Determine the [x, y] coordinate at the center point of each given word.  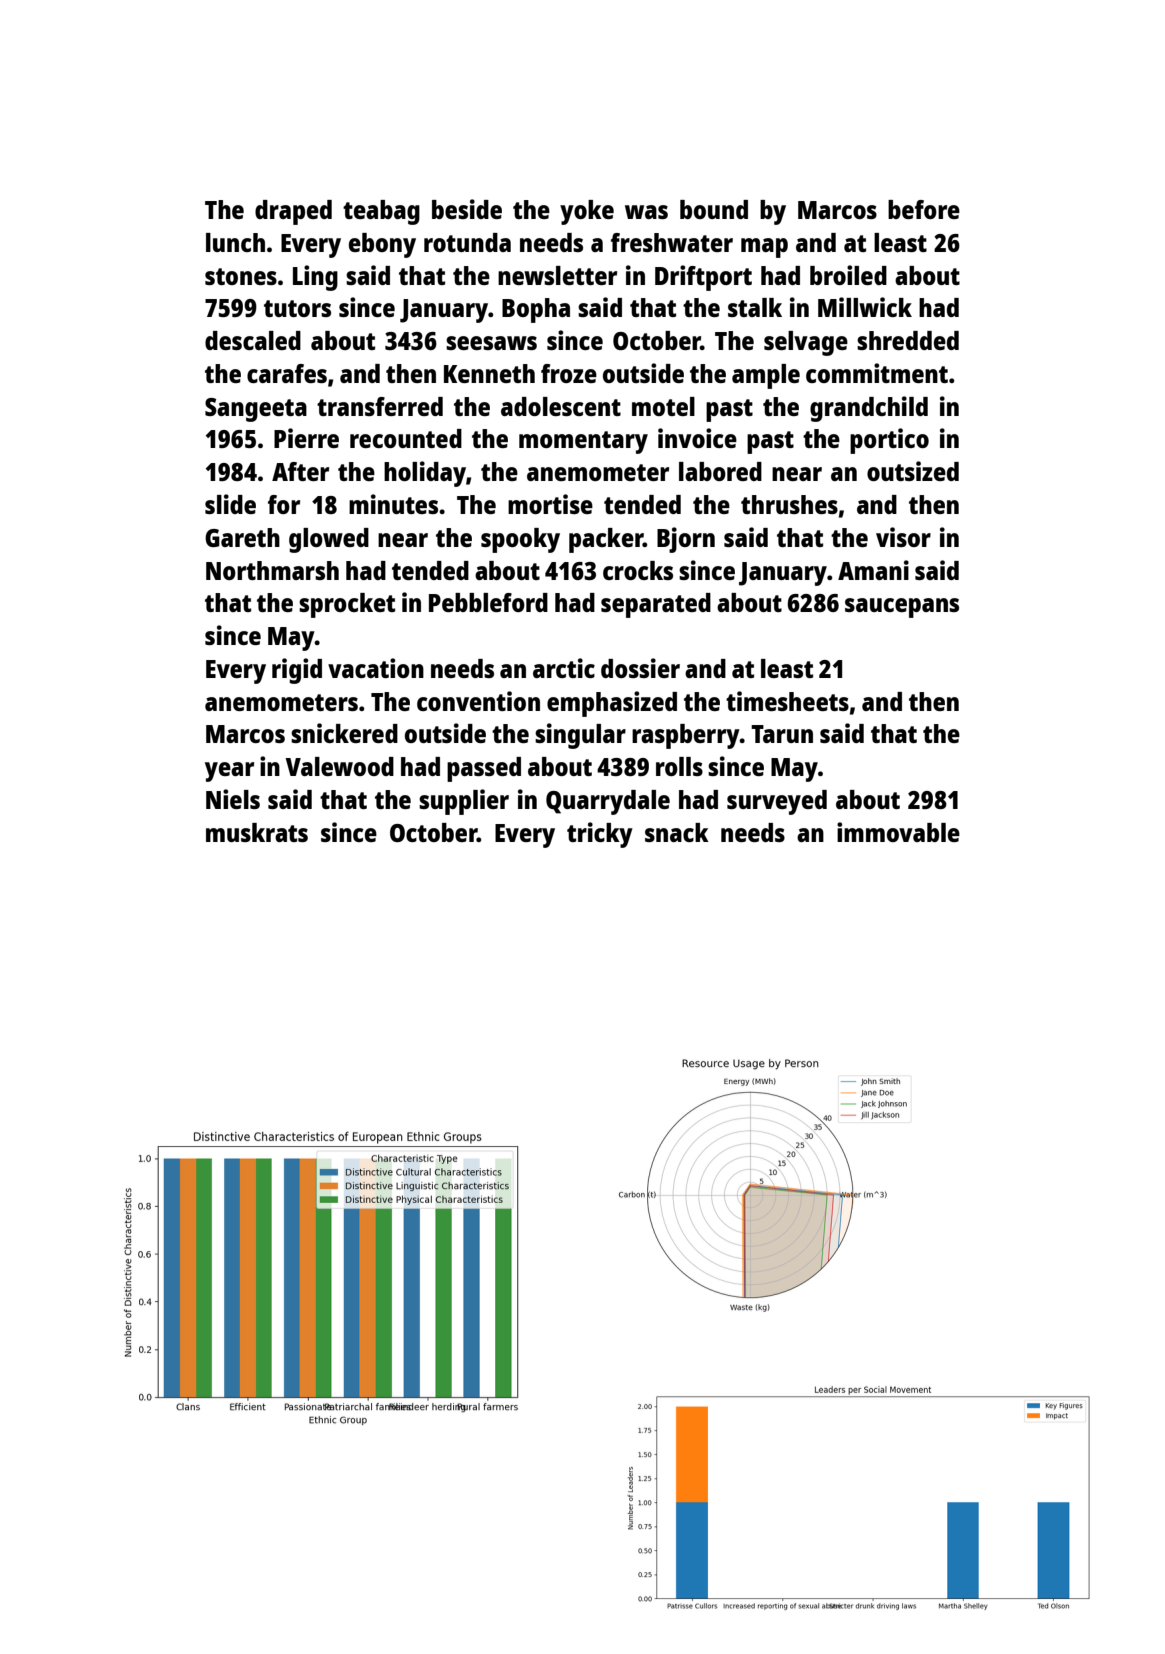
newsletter [557, 275]
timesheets [787, 701]
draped [293, 212]
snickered [344, 733]
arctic [564, 668]
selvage [806, 343]
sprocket [347, 605]
